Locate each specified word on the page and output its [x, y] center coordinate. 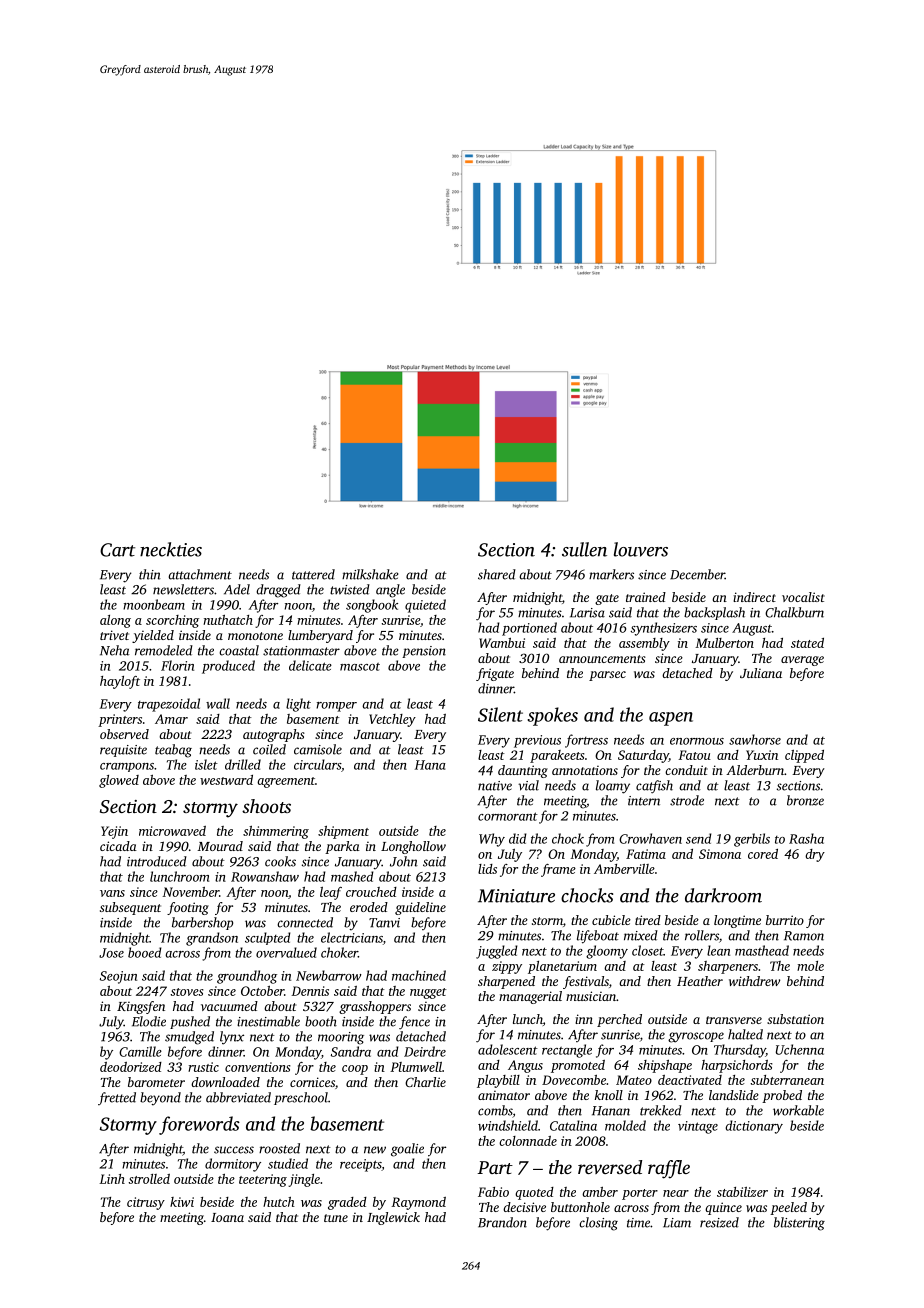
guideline [420, 908]
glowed [119, 781]
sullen [584, 549]
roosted [279, 1148]
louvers [641, 549]
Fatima [646, 854]
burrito [785, 920]
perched [619, 1020]
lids [487, 869]
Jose [111, 953]
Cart [117, 550]
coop [355, 1070]
